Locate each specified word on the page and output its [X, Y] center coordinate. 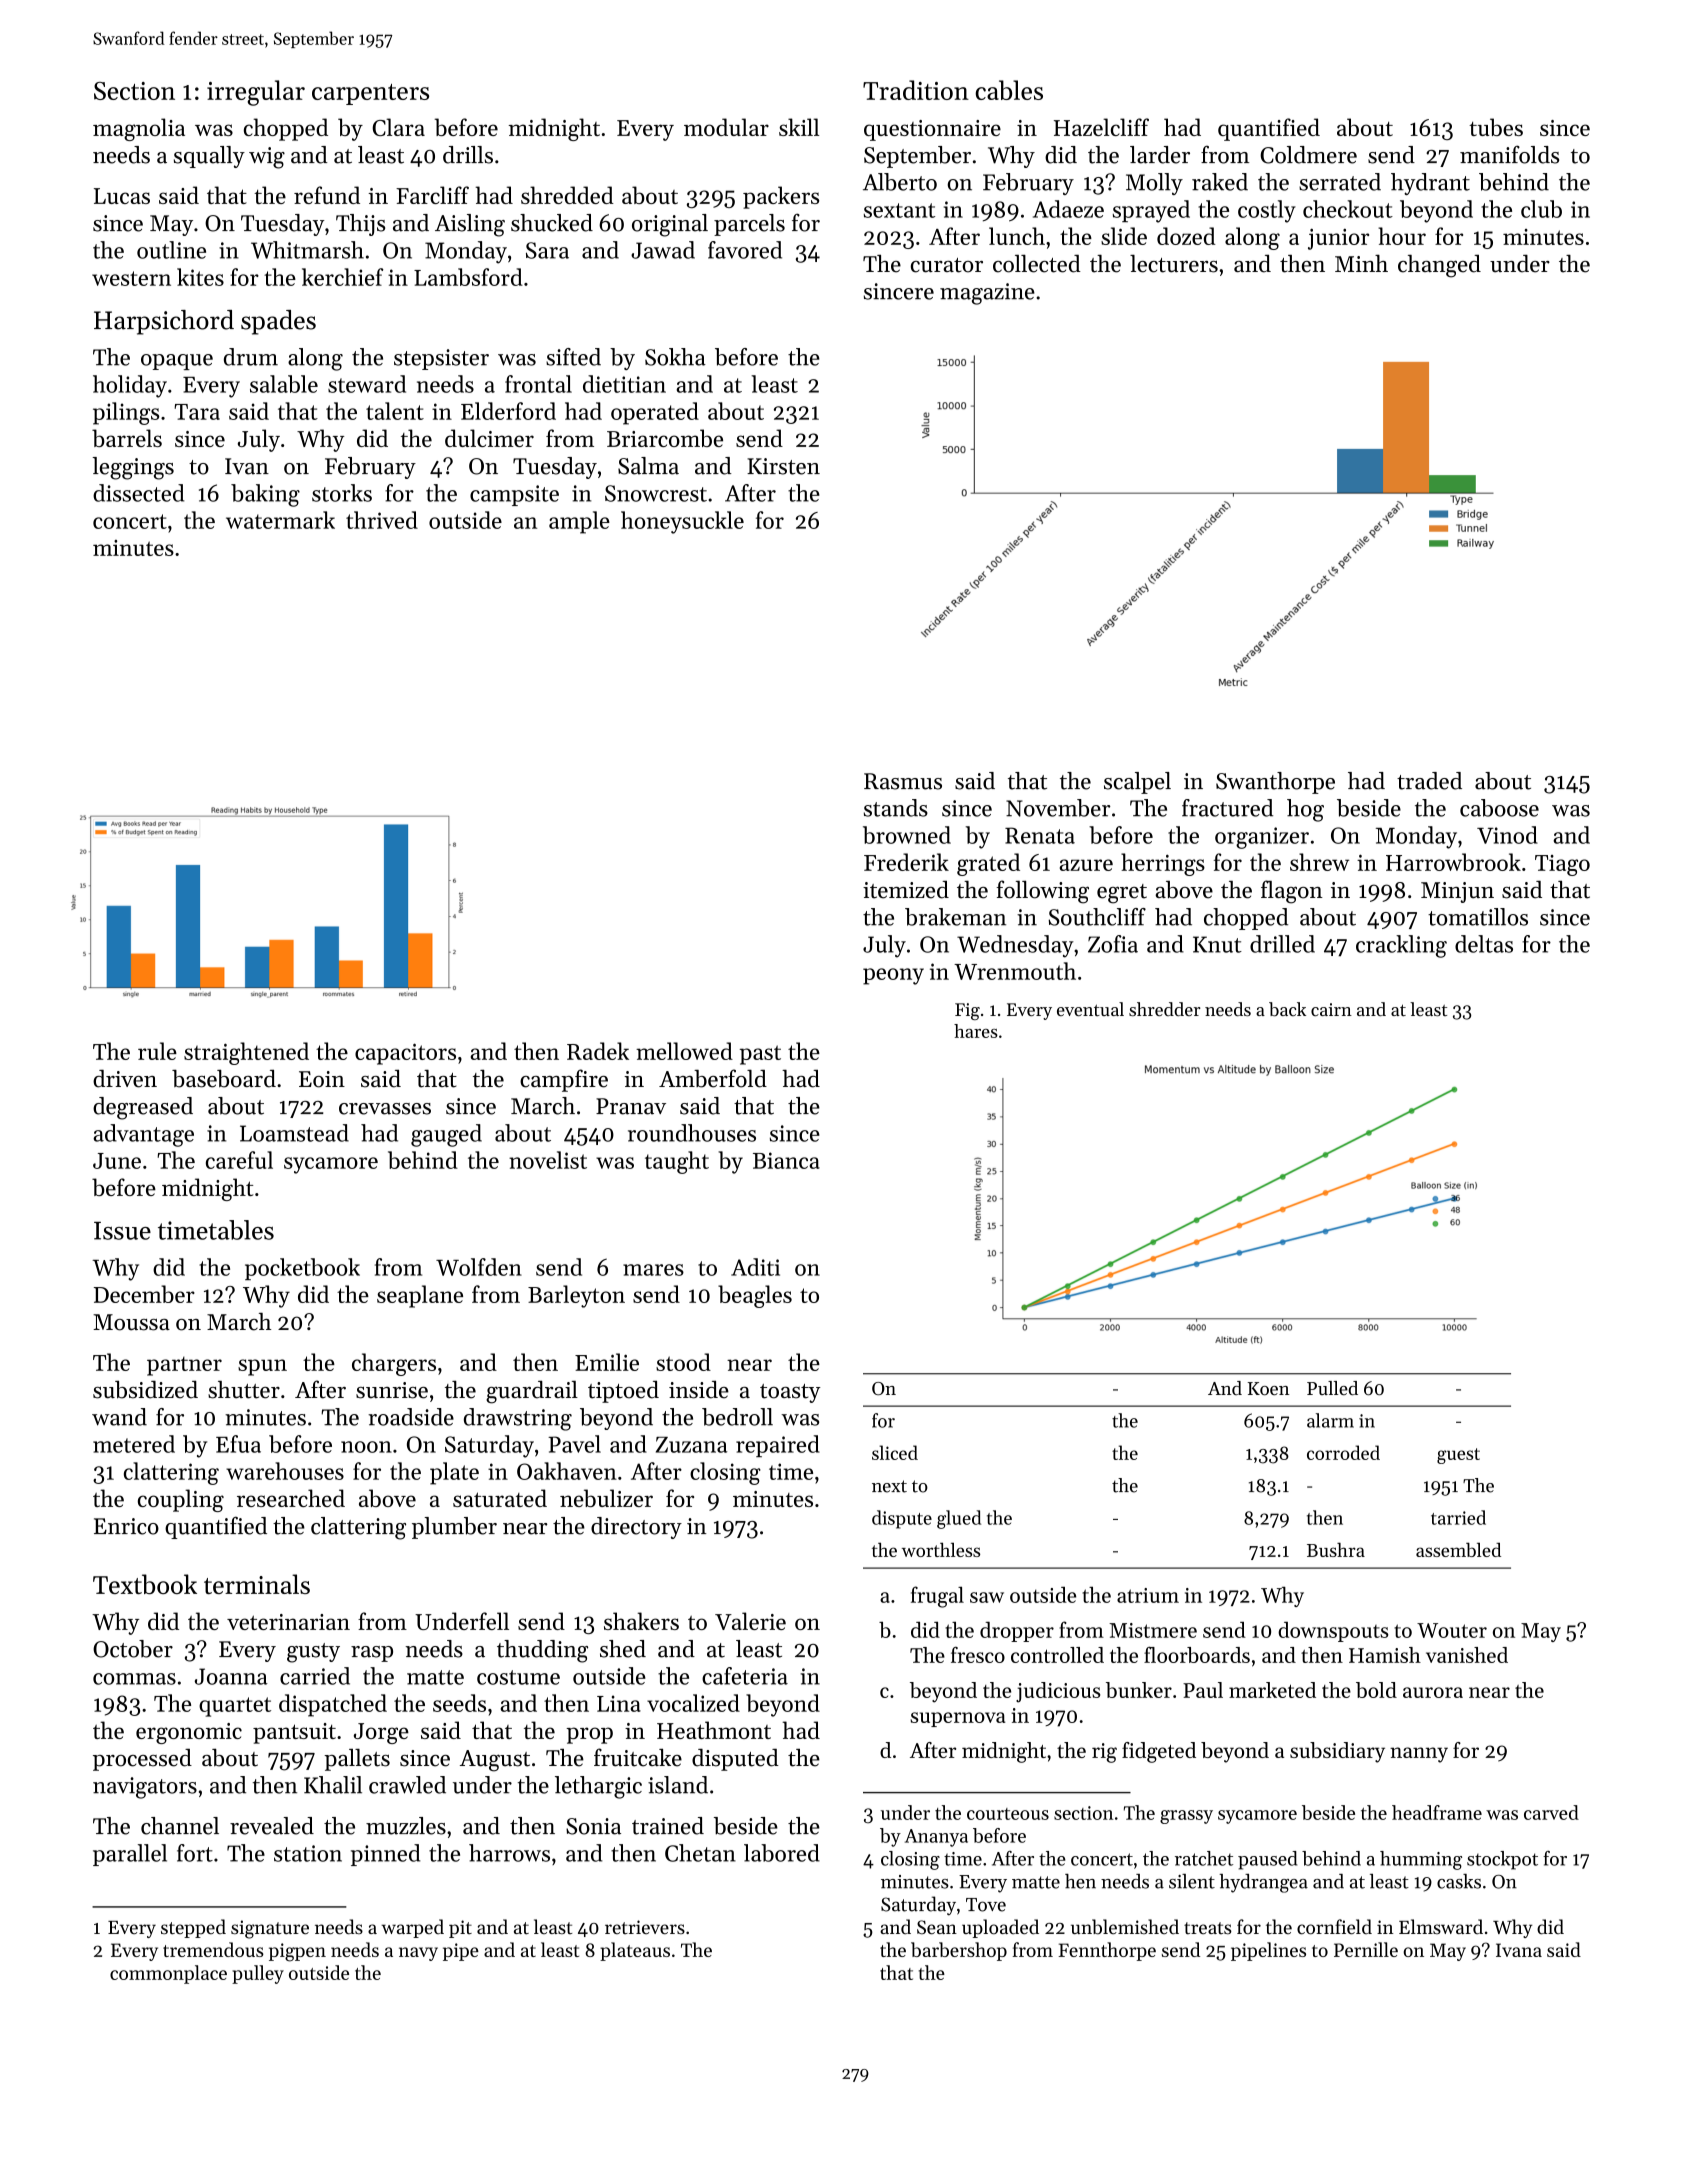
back [1287, 1009]
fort [195, 1853]
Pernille [1366, 1949]
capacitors [405, 1054]
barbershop [959, 1951]
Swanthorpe [1275, 783]
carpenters [370, 94]
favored [745, 250]
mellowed [684, 1051]
